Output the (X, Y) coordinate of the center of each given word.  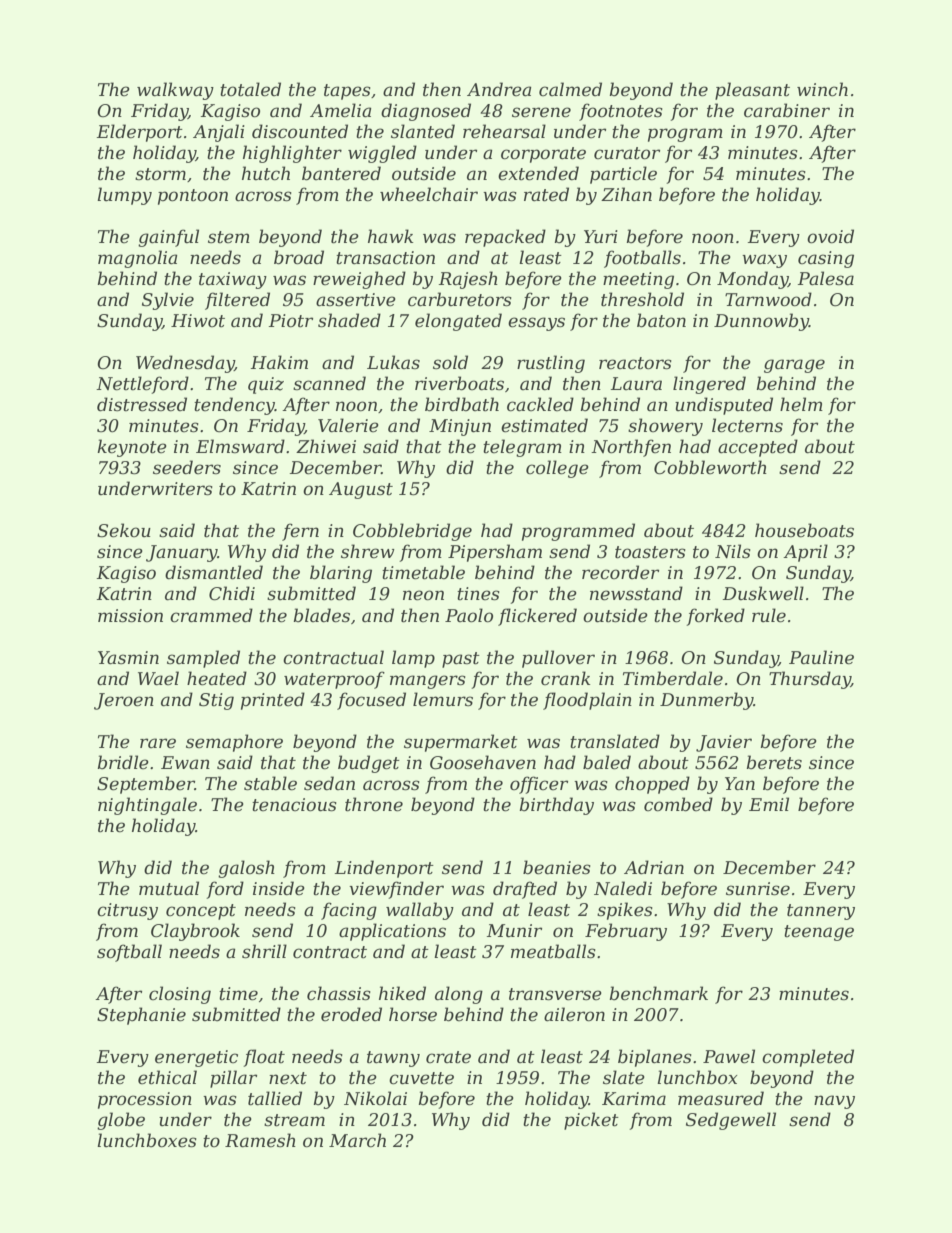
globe (121, 1121)
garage (794, 366)
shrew (368, 551)
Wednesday (185, 364)
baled (607, 762)
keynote (132, 448)
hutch (266, 173)
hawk (391, 236)
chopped (652, 785)
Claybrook (195, 932)
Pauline (821, 657)
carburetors (460, 299)
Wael (158, 678)
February (626, 932)
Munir (514, 930)
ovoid (830, 236)
